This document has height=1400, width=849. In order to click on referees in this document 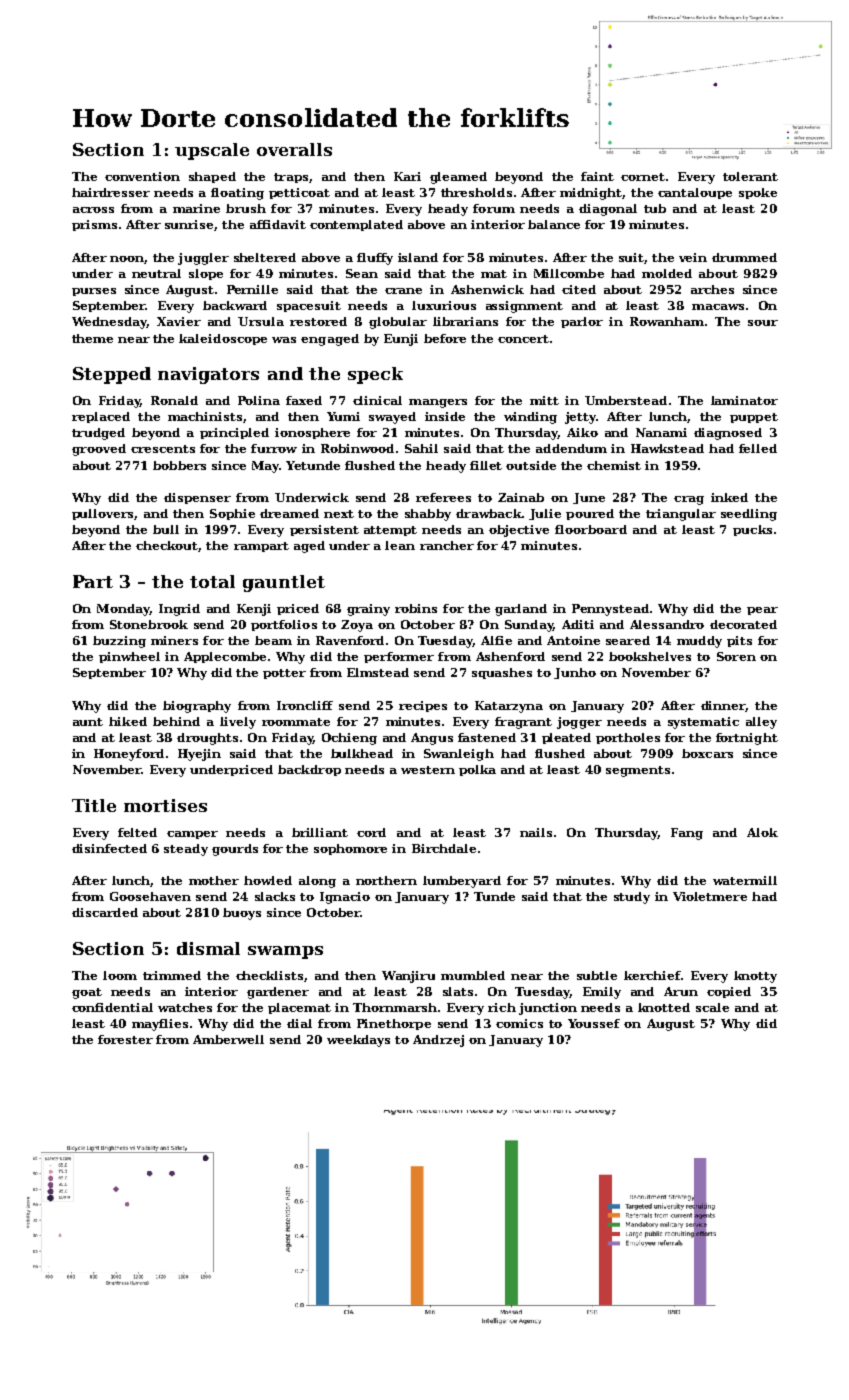, I will do `click(443, 497)`.
